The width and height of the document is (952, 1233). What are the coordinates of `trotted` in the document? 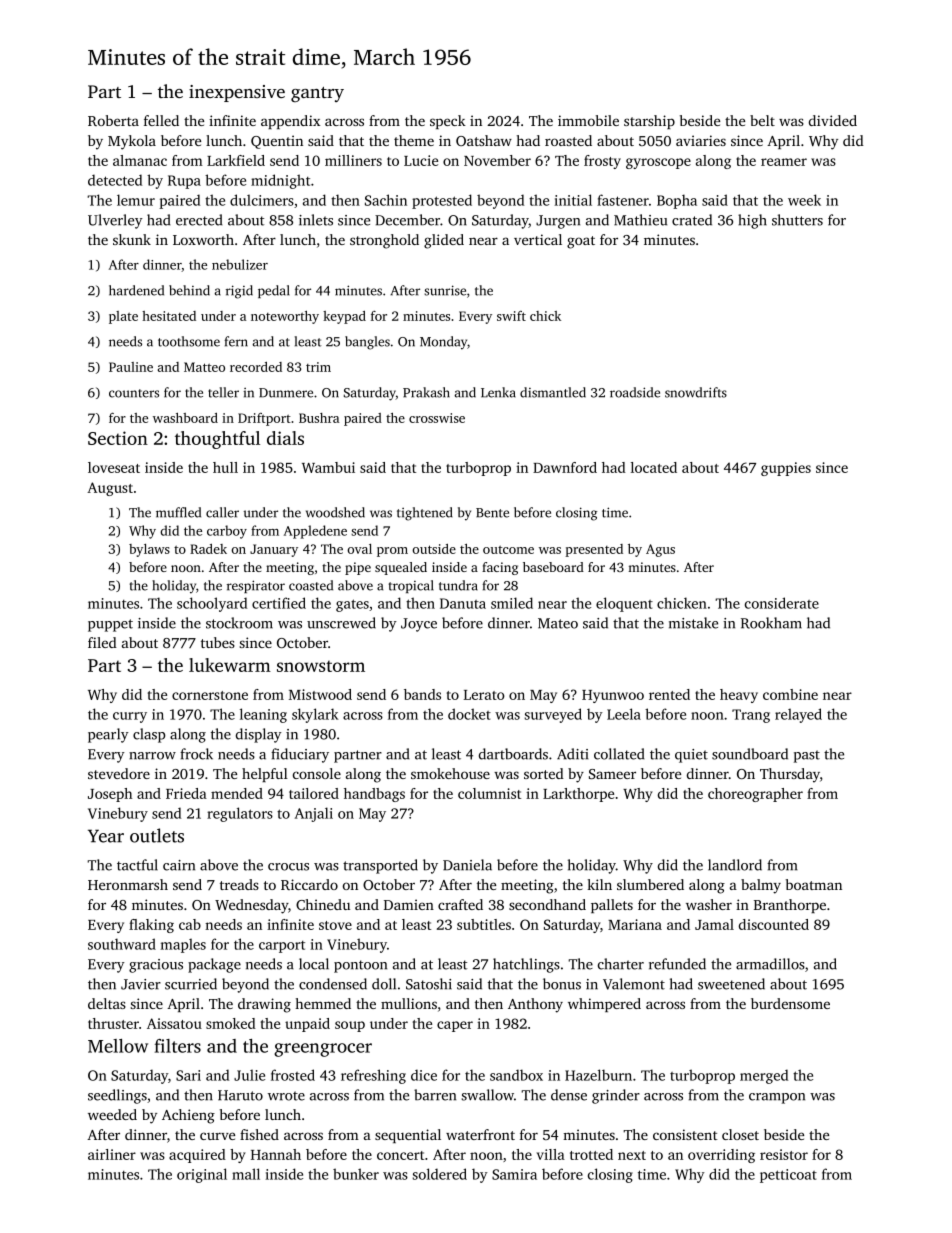 It's located at (591, 1154).
